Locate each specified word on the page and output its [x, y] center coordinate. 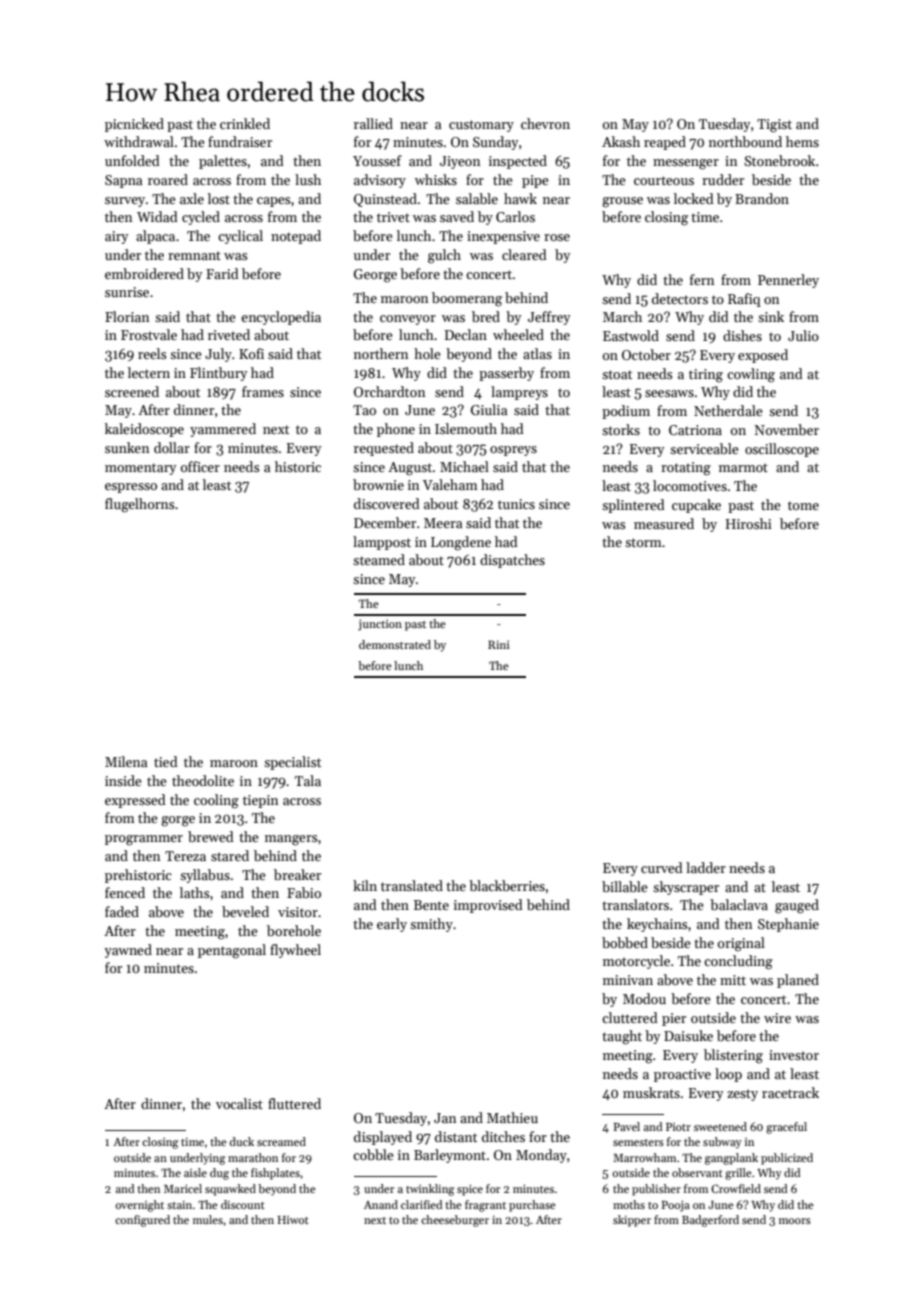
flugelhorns [140, 505]
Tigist [774, 126]
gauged [797, 906]
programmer [144, 840]
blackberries [507, 885]
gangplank [731, 1159]
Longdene [461, 543]
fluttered [294, 1103]
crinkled [245, 123]
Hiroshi [749, 523]
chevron [545, 123]
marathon [253, 1157]
